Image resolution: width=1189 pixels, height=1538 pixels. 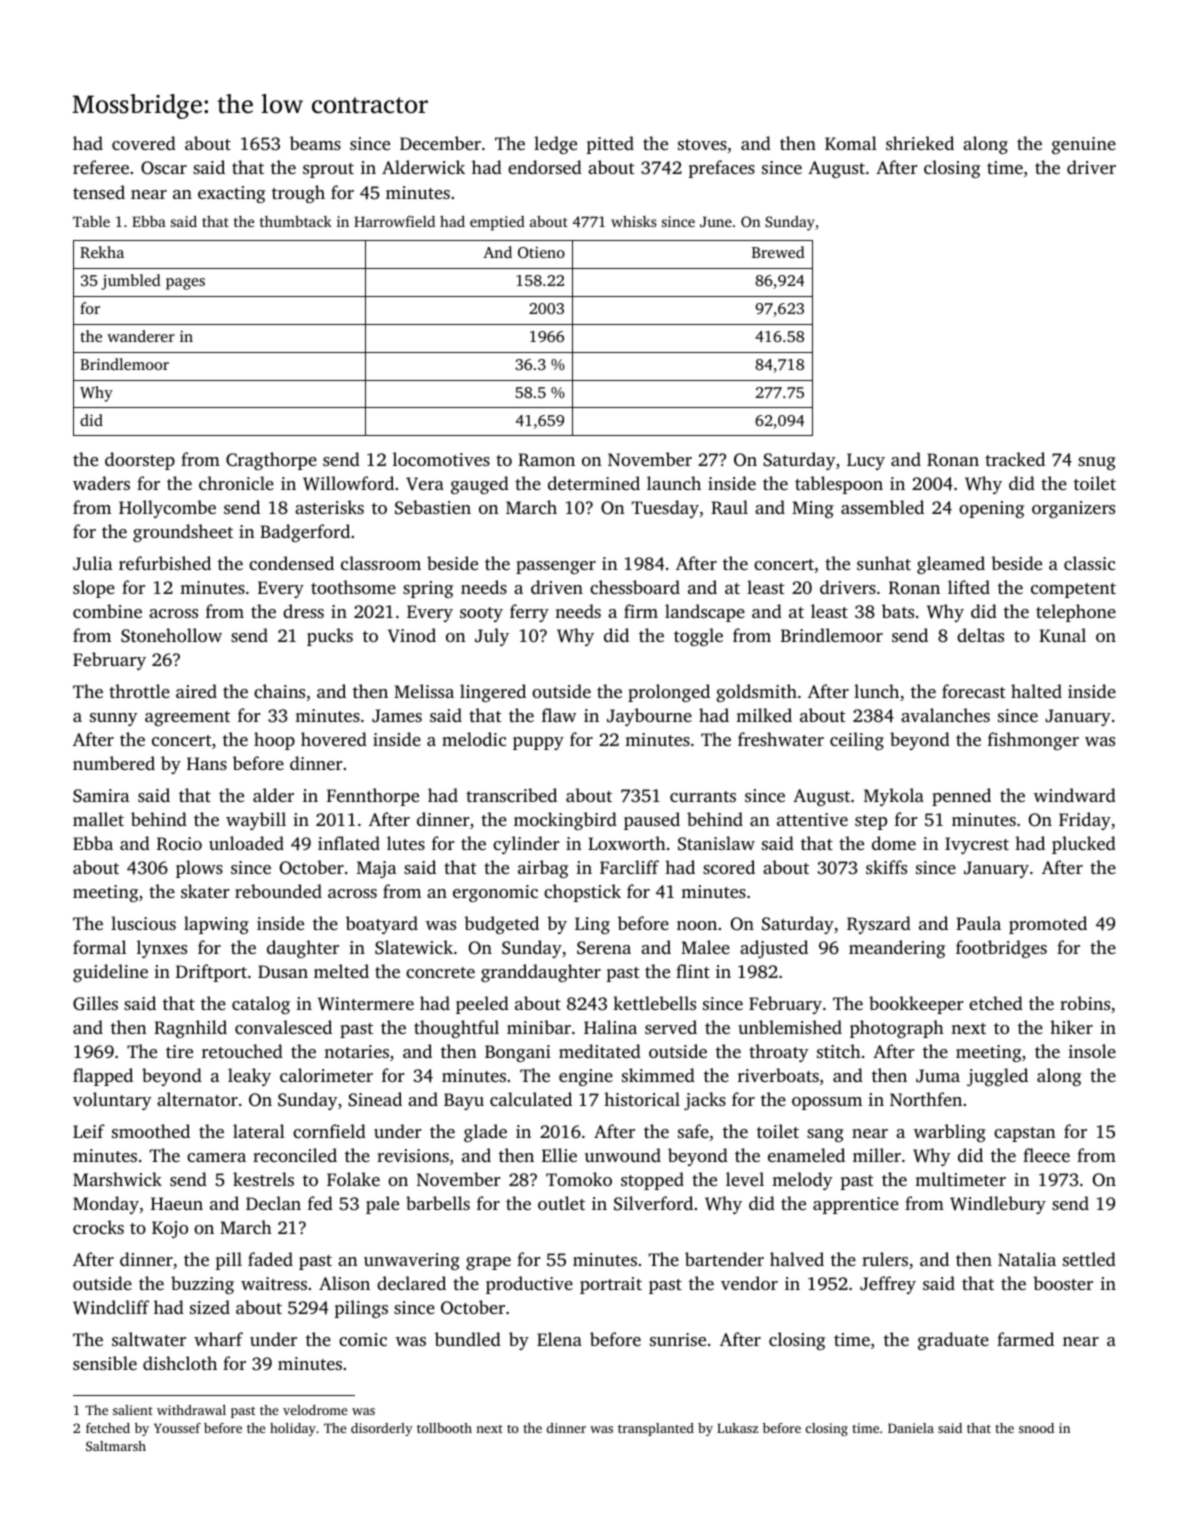 I want to click on halted, so click(x=1036, y=691).
